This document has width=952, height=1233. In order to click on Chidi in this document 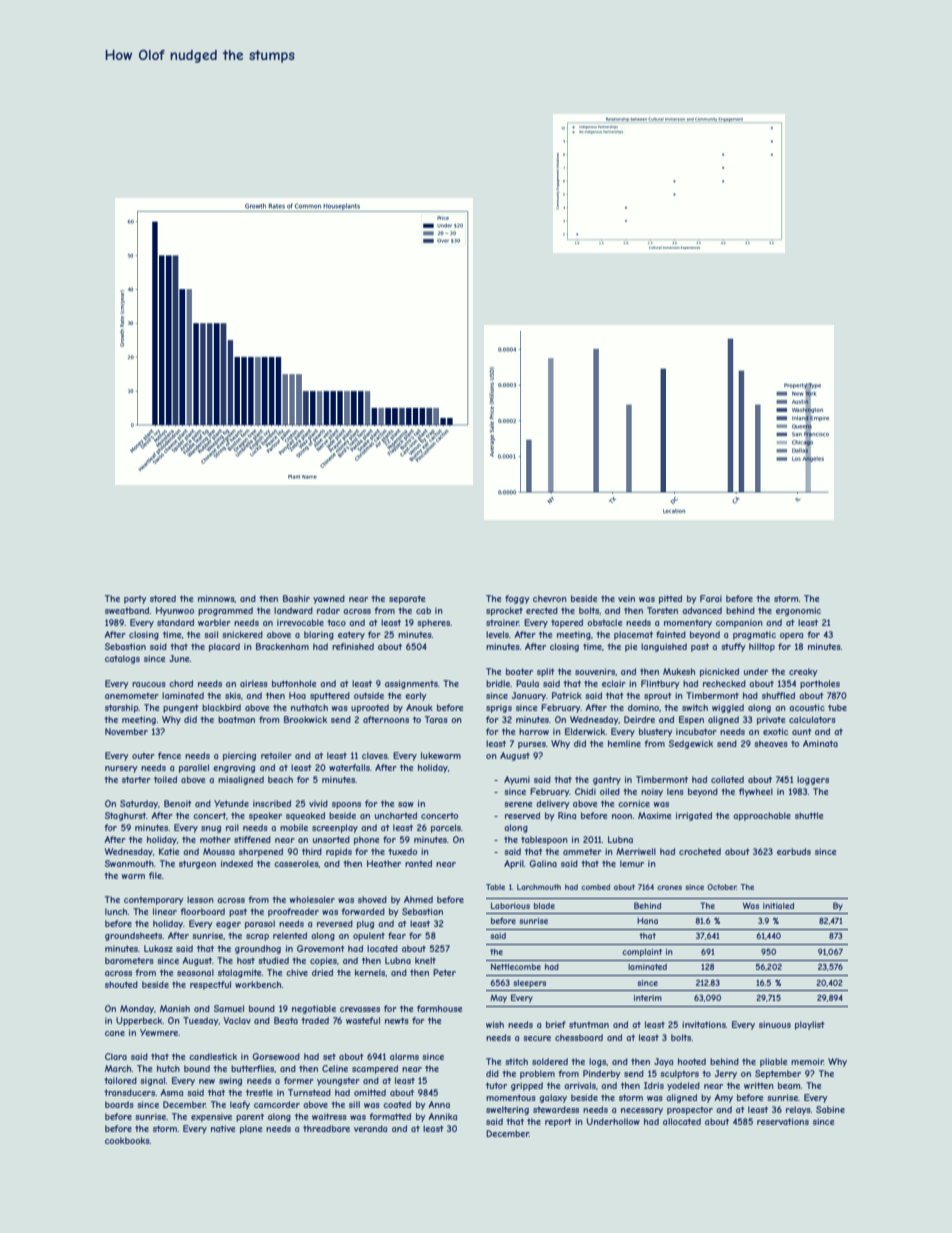, I will do `click(585, 791)`.
